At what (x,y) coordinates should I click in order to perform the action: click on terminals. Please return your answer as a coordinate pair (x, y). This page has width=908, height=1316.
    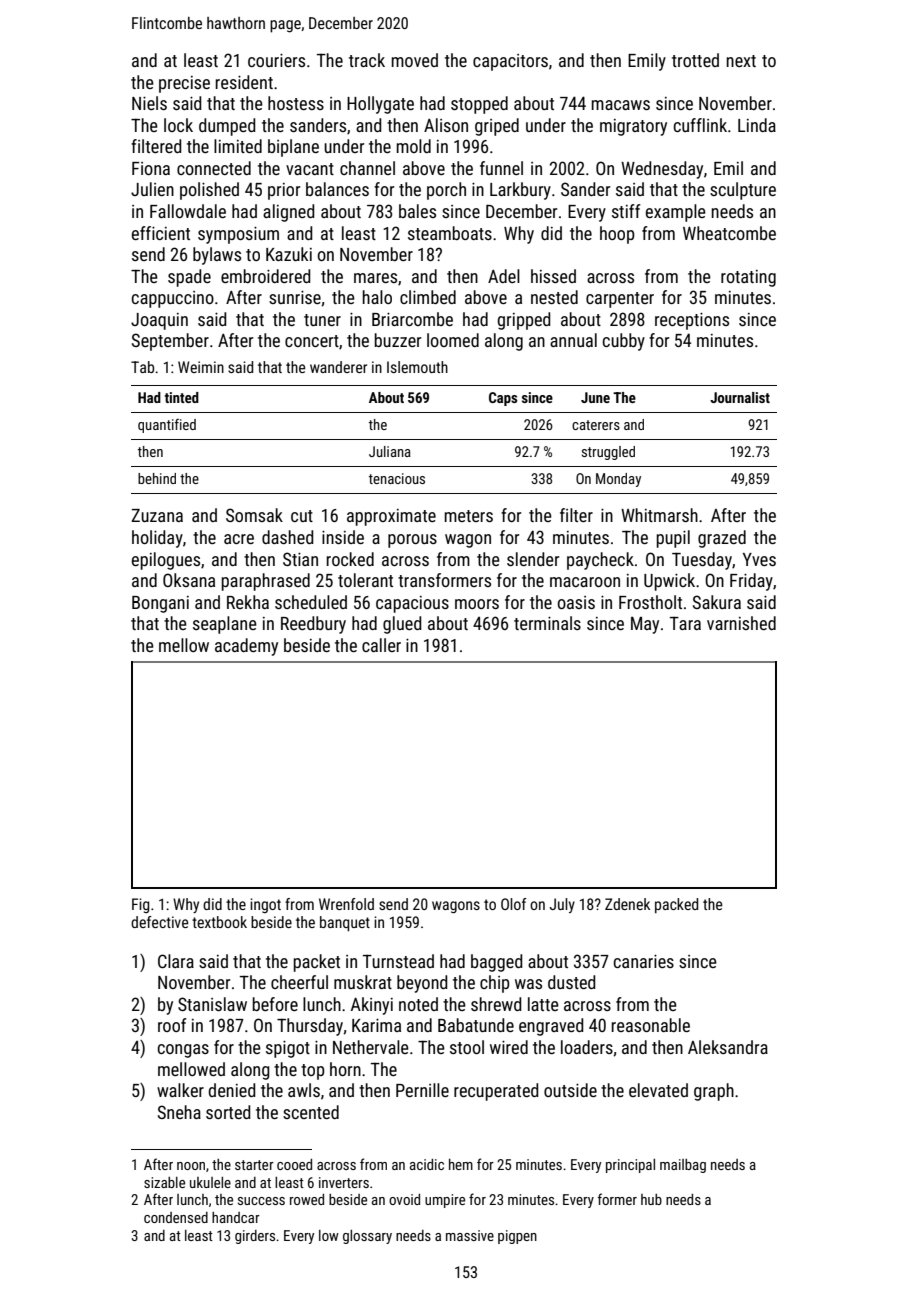
    Looking at the image, I should click on (547, 623).
